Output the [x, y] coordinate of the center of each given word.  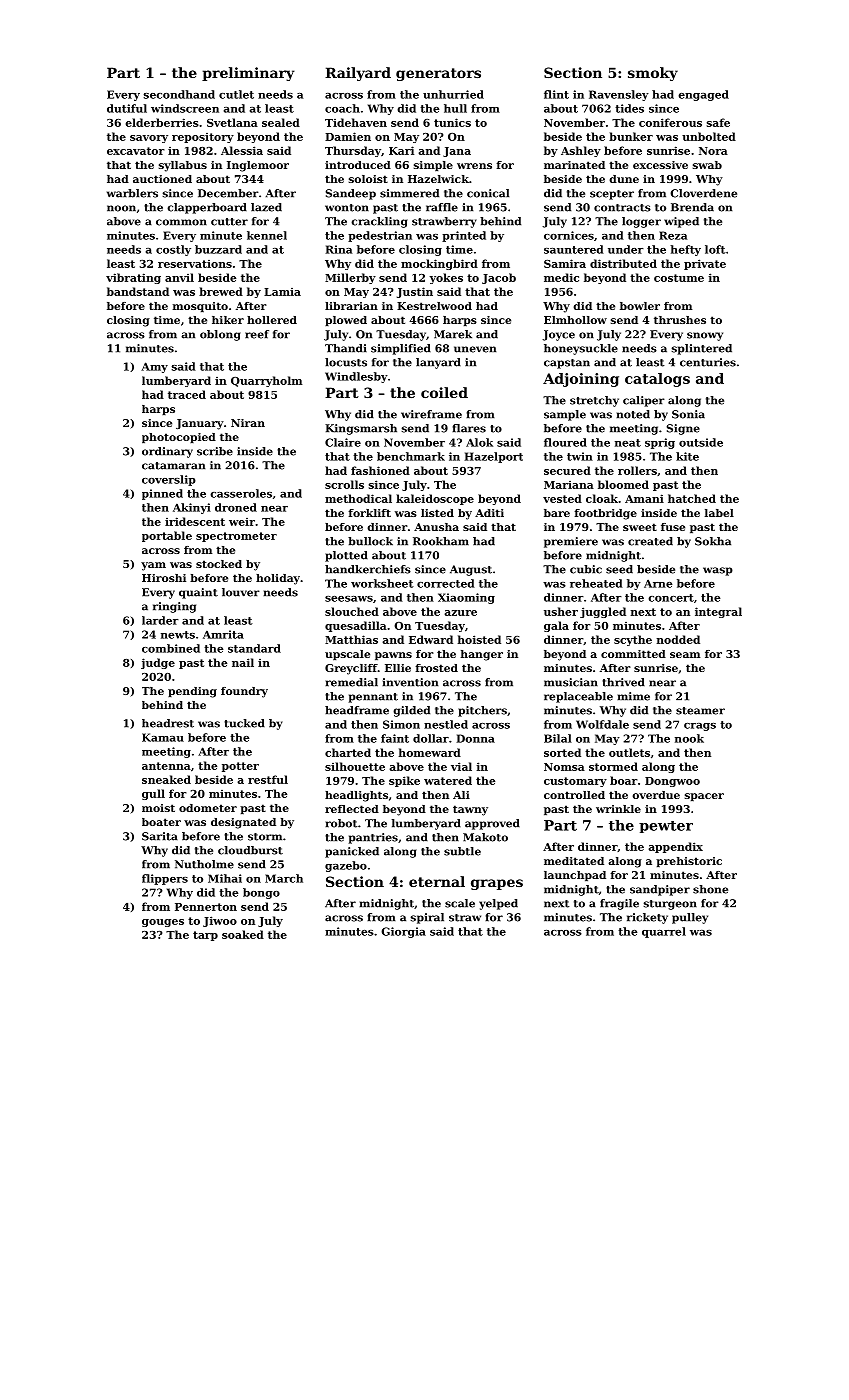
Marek [453, 334]
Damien [348, 136]
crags [700, 727]
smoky [653, 74]
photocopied [179, 438]
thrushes [680, 320]
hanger [482, 655]
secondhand [179, 94]
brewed [221, 291]
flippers [165, 879]
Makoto [485, 837]
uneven [475, 349]
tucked [244, 723]
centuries [708, 362]
